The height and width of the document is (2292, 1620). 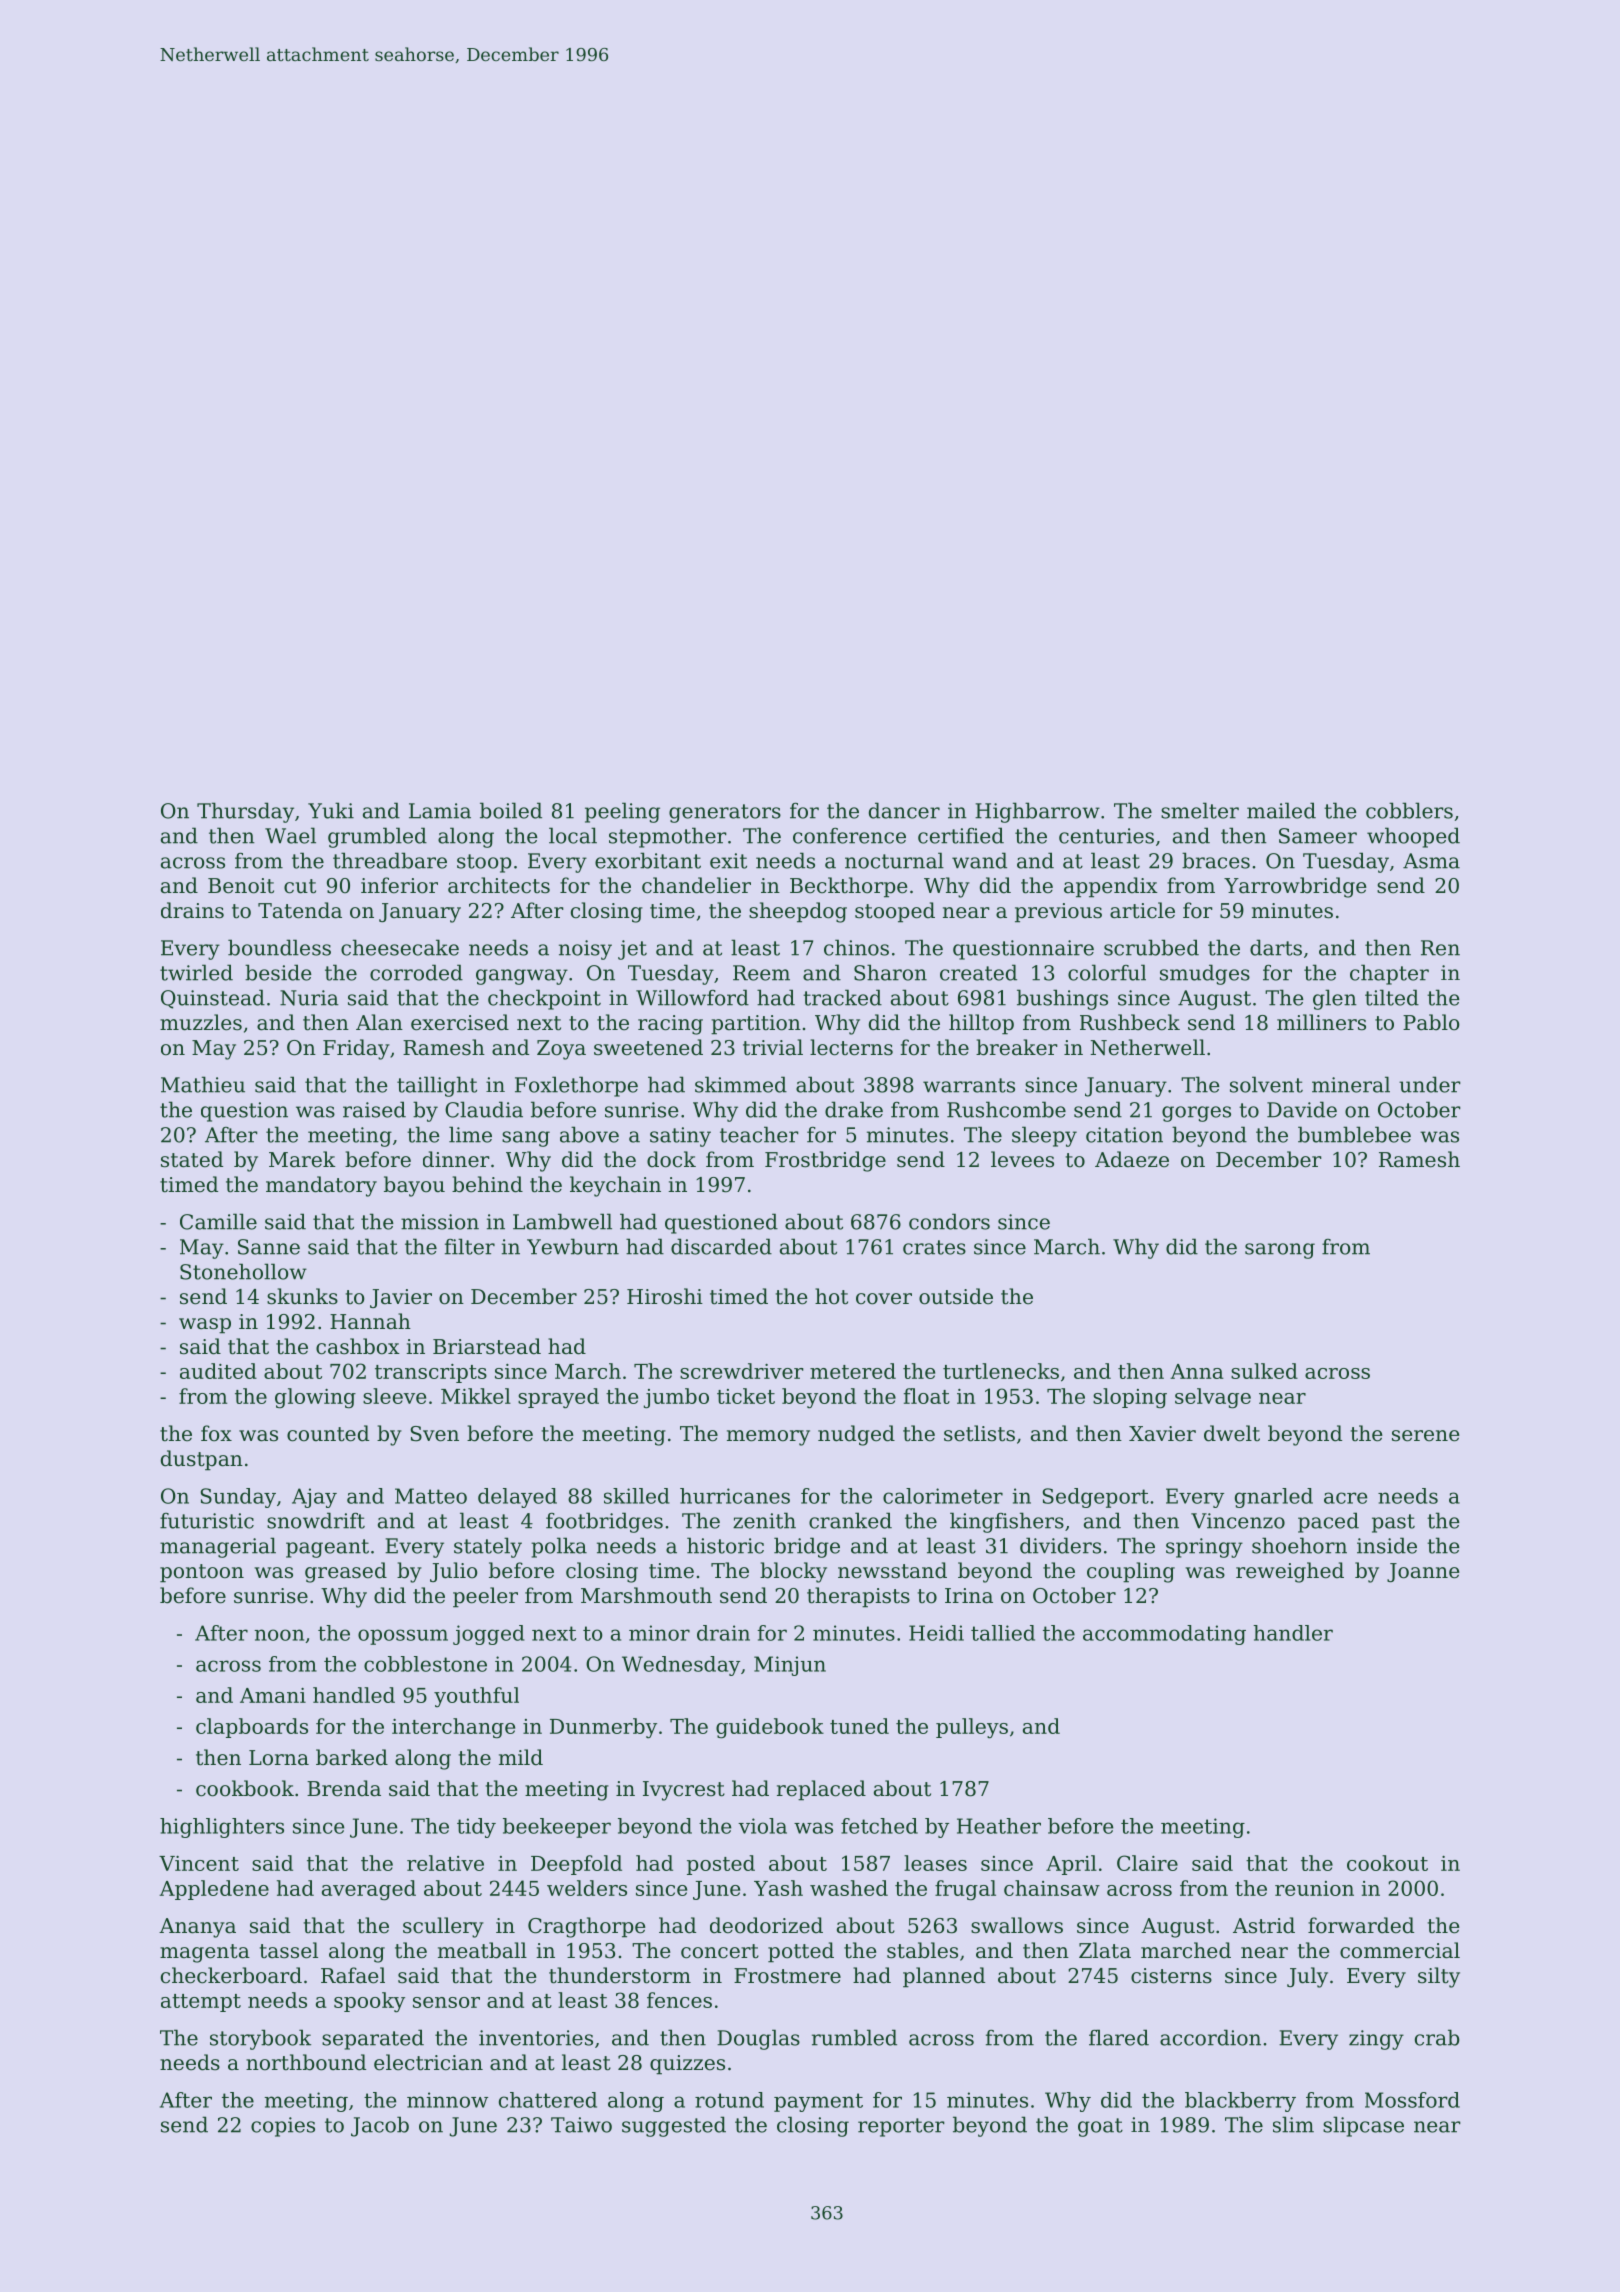 I want to click on sulked, so click(x=1264, y=1371).
